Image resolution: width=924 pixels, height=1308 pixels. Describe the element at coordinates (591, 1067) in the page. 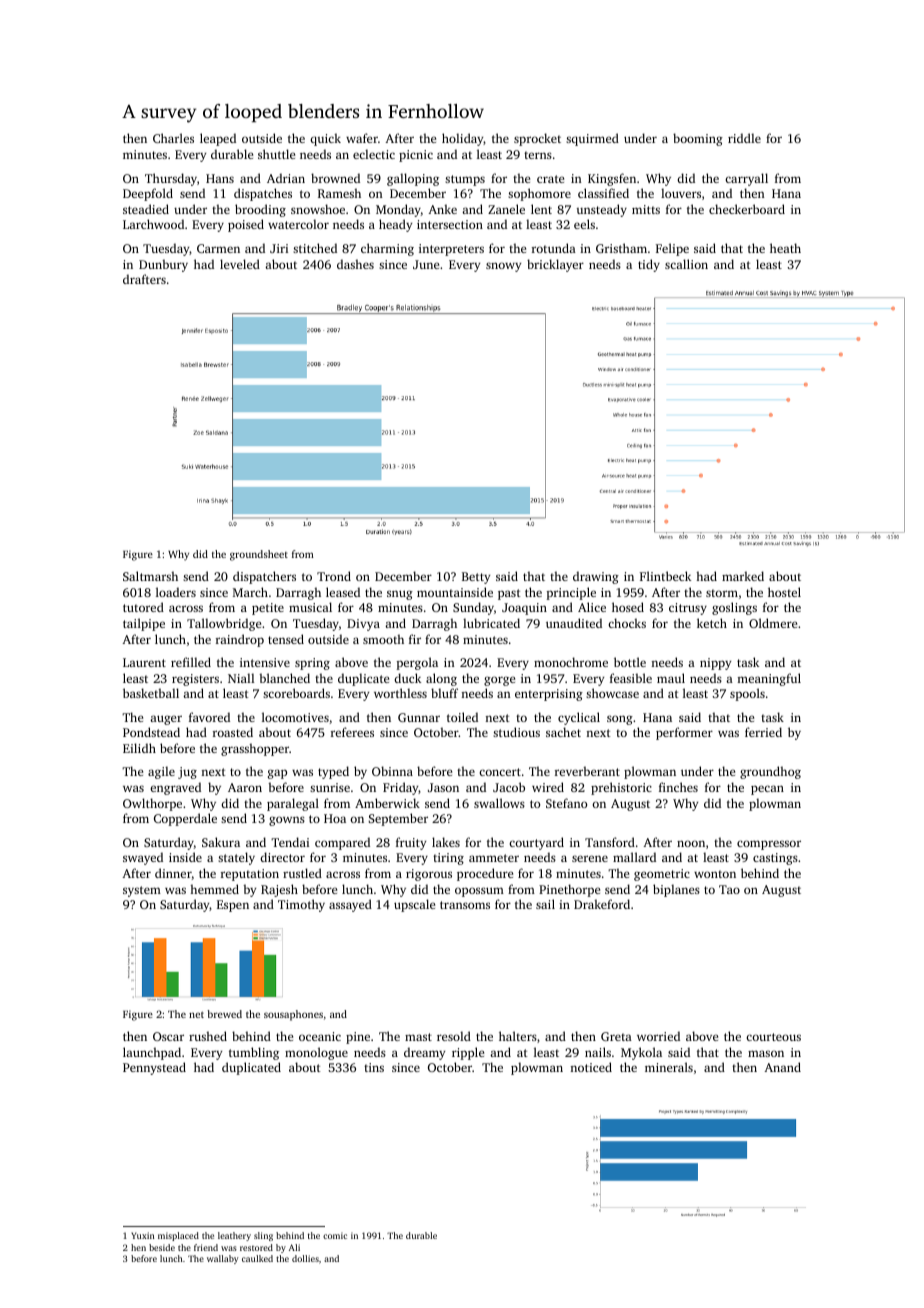

I see `noticed` at that location.
